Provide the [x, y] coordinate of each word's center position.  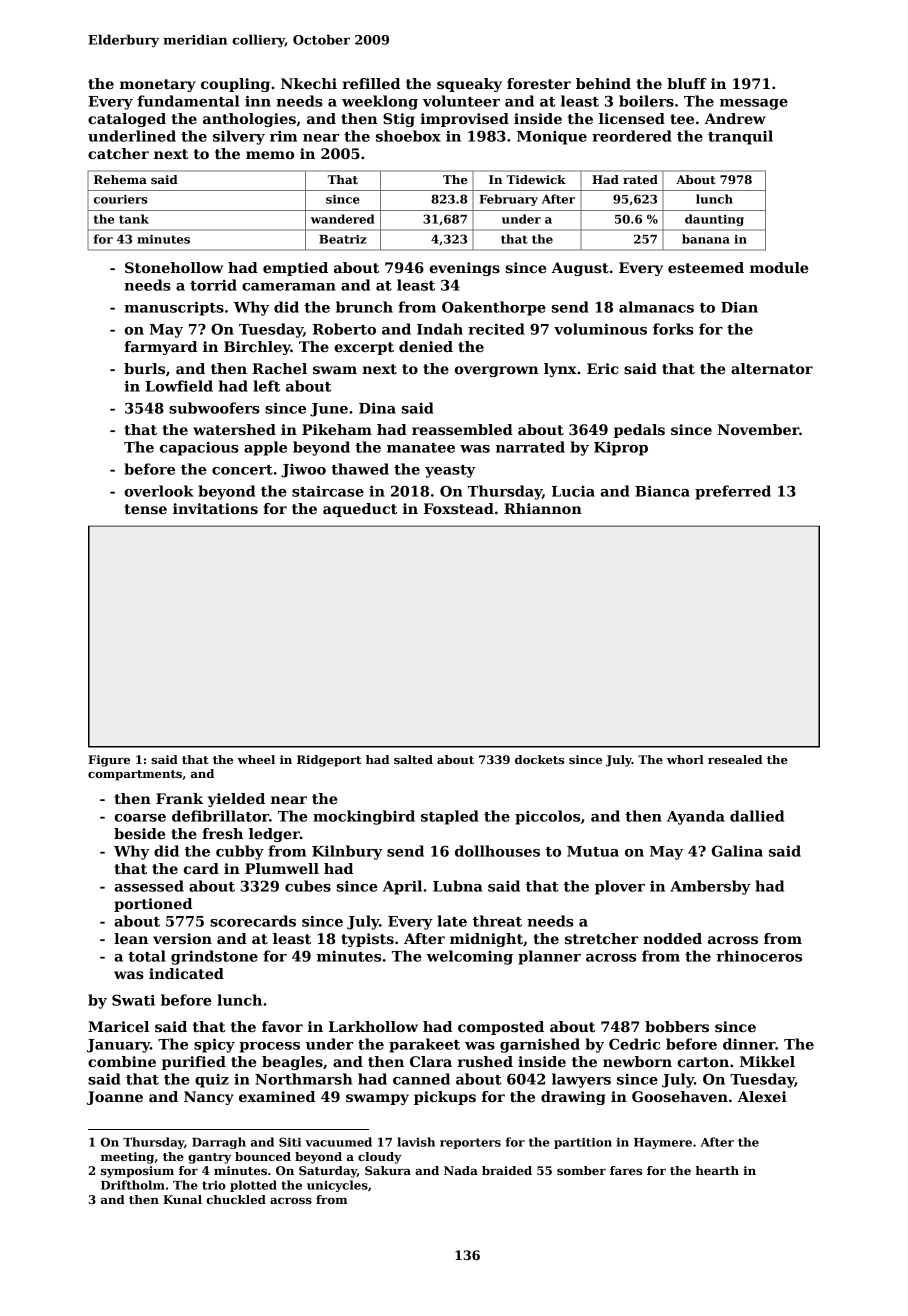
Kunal [182, 1199]
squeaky [469, 85]
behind [603, 83]
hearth [717, 1170]
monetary [158, 85]
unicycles [337, 1186]
